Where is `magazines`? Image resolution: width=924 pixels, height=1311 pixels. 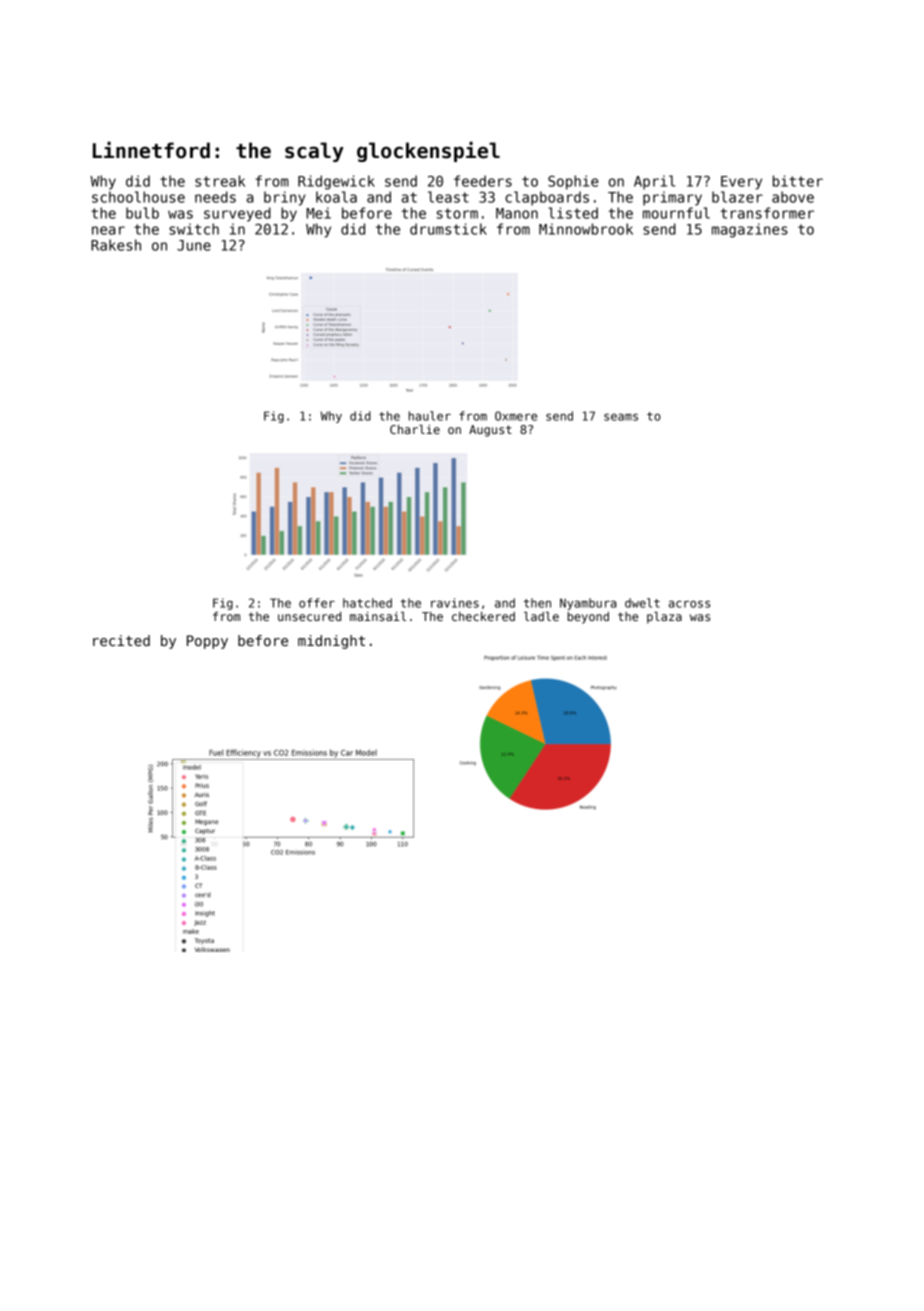 magazines is located at coordinates (750, 230).
